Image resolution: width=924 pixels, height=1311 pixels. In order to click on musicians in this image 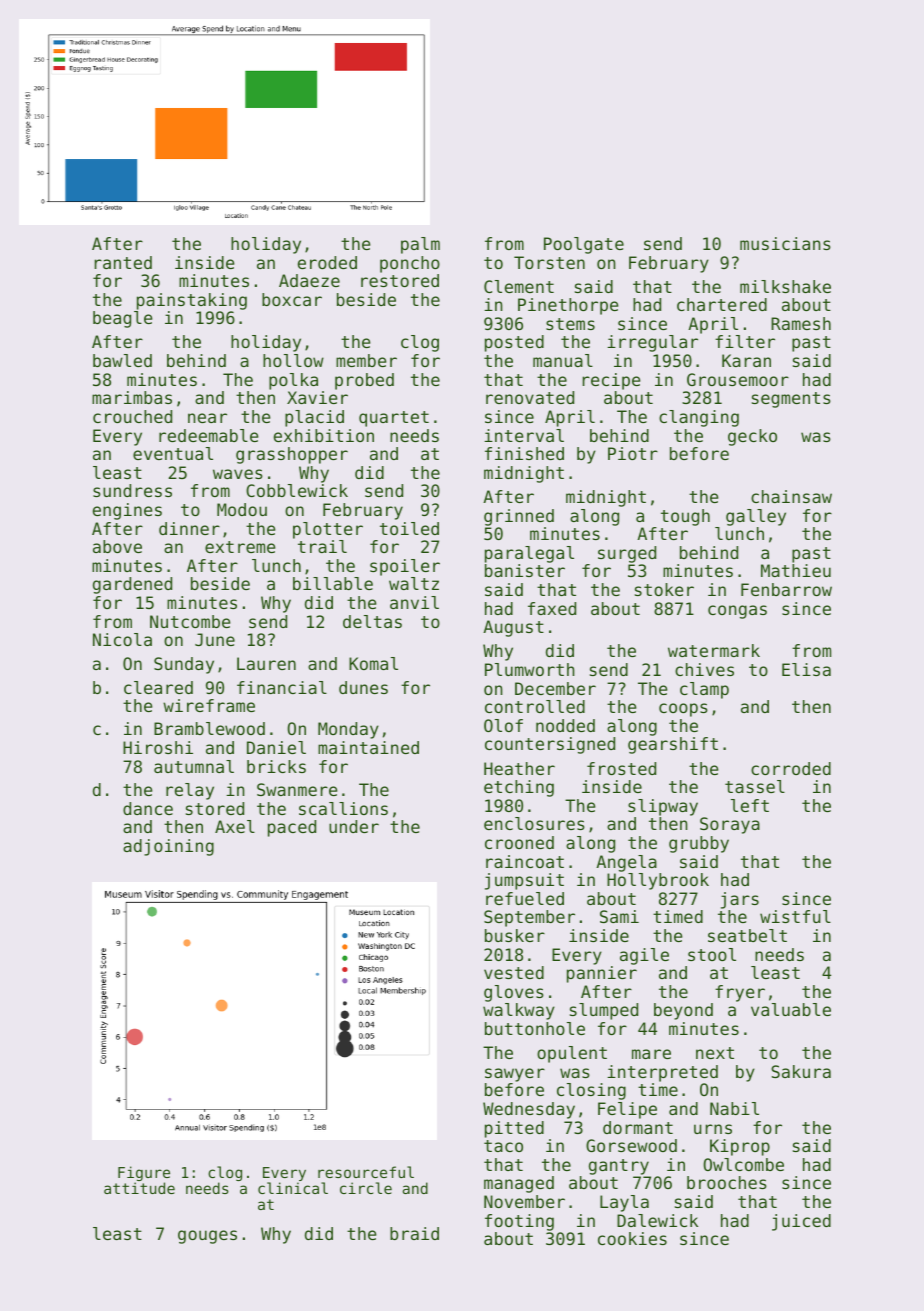, I will do `click(785, 243)`.
